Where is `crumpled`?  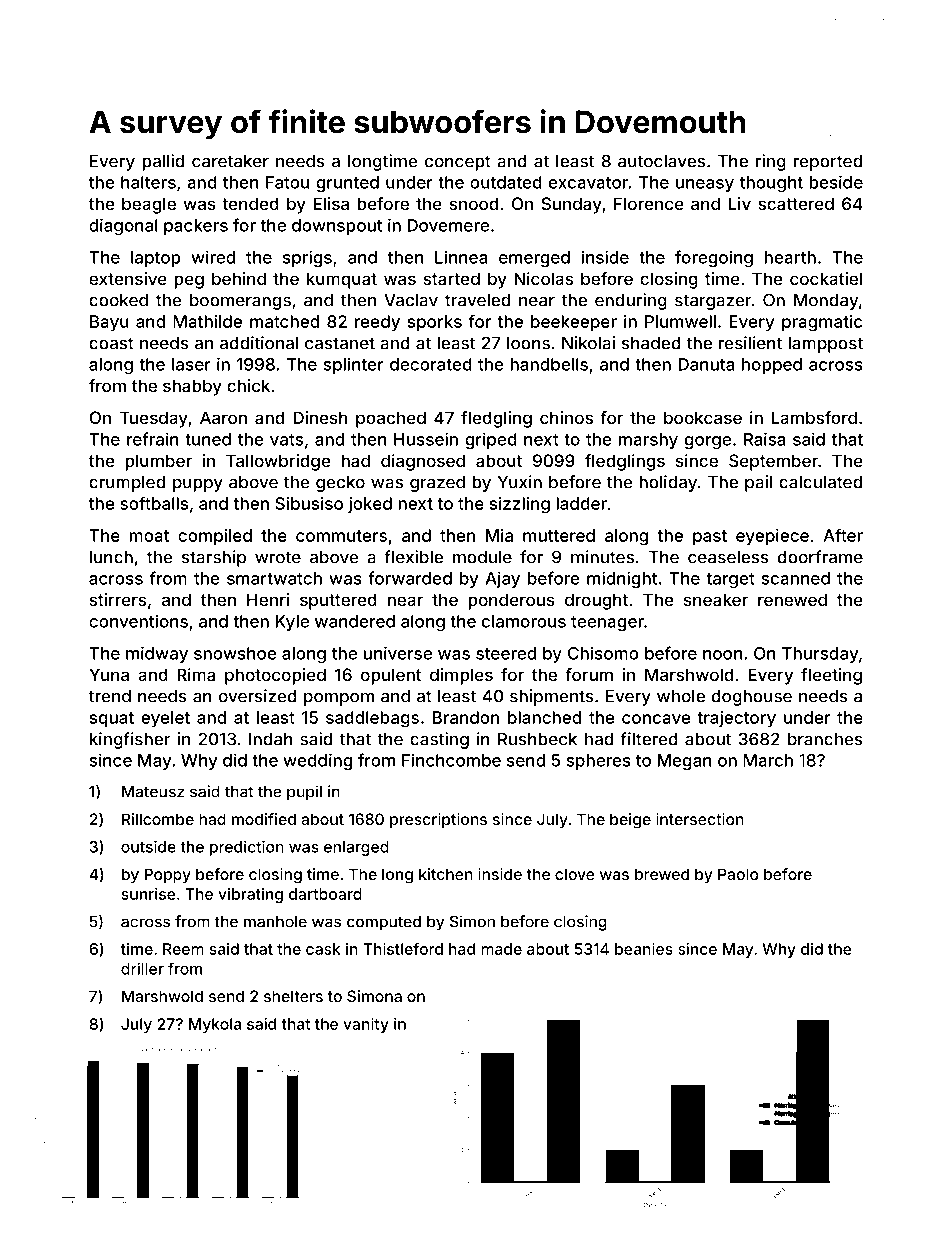
crumpled is located at coordinates (127, 484).
